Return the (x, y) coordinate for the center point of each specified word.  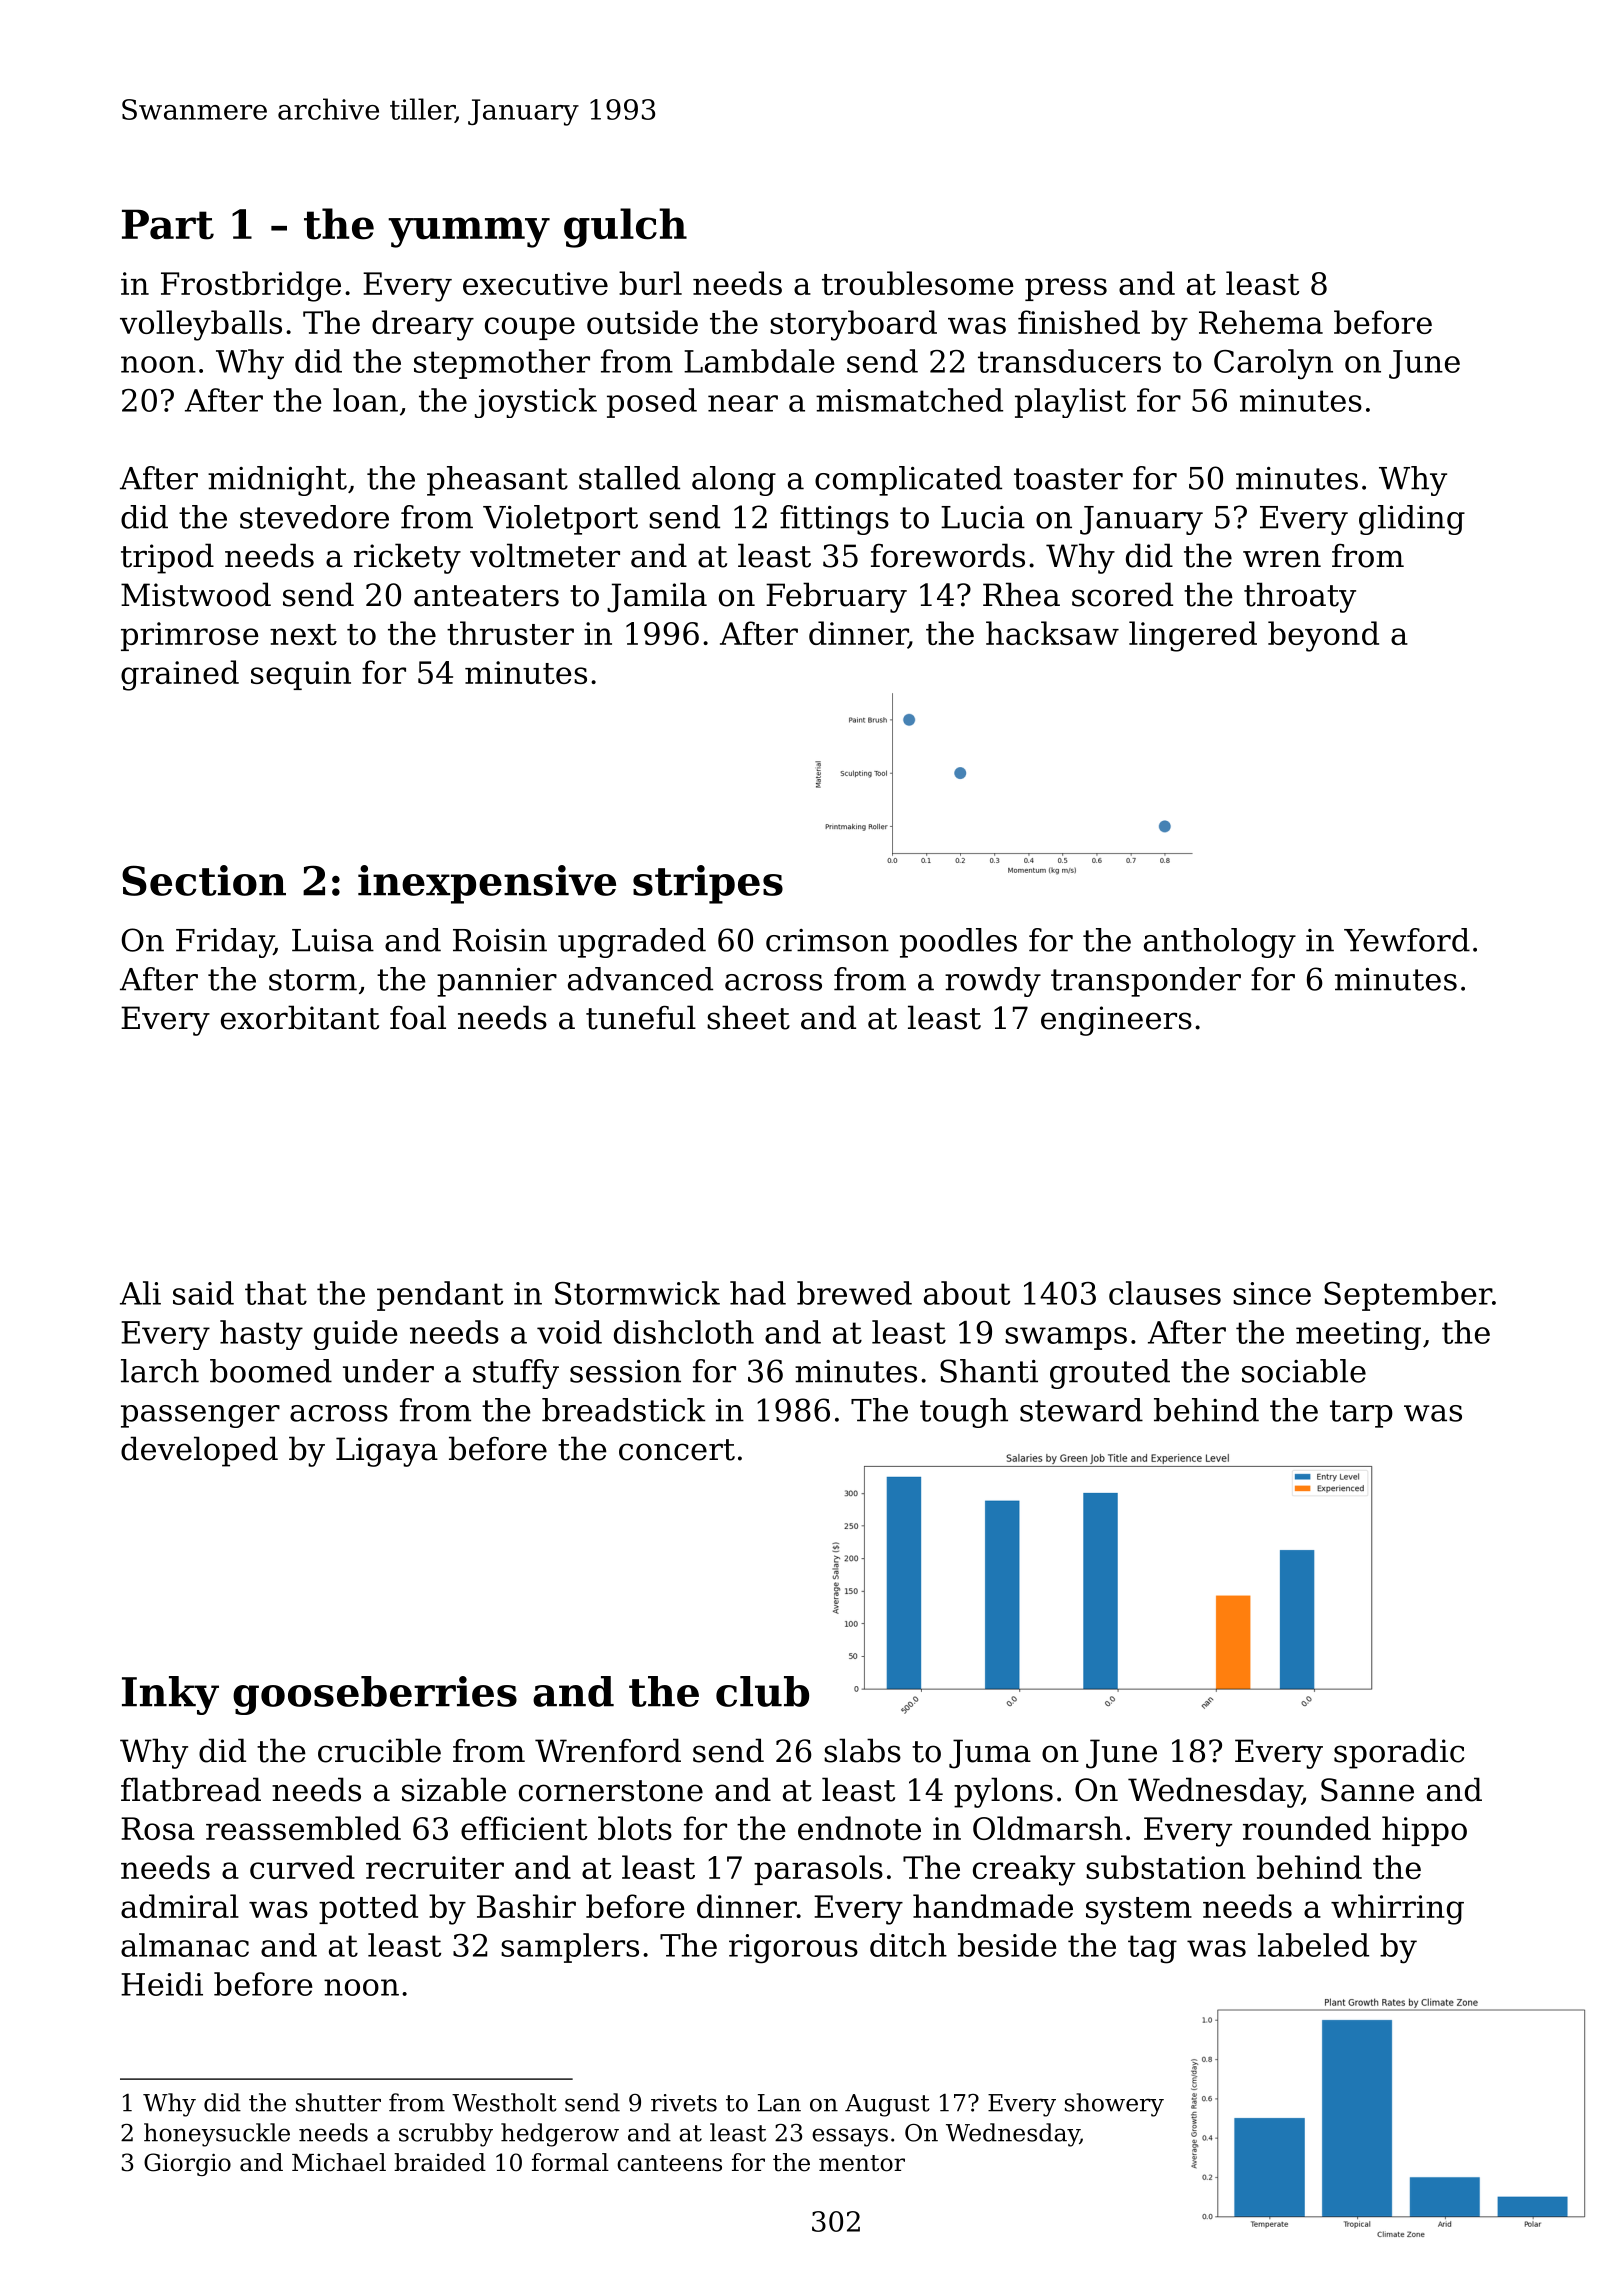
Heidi (162, 1984)
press (1066, 289)
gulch (625, 228)
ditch (908, 1945)
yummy (469, 232)
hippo (1424, 1831)
